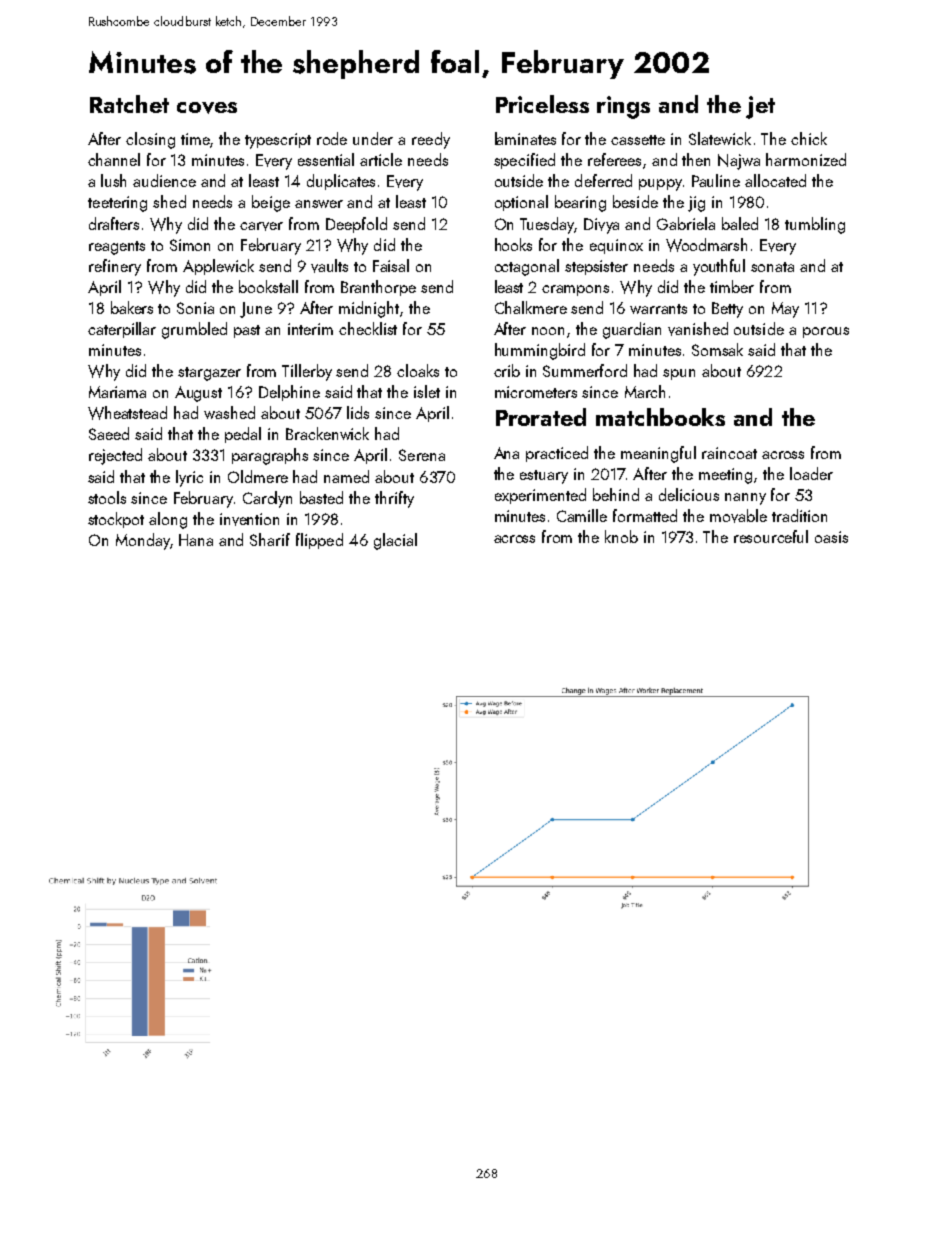 The image size is (952, 1233). What do you see at coordinates (660, 185) in the document?
I see `puppy` at bounding box center [660, 185].
